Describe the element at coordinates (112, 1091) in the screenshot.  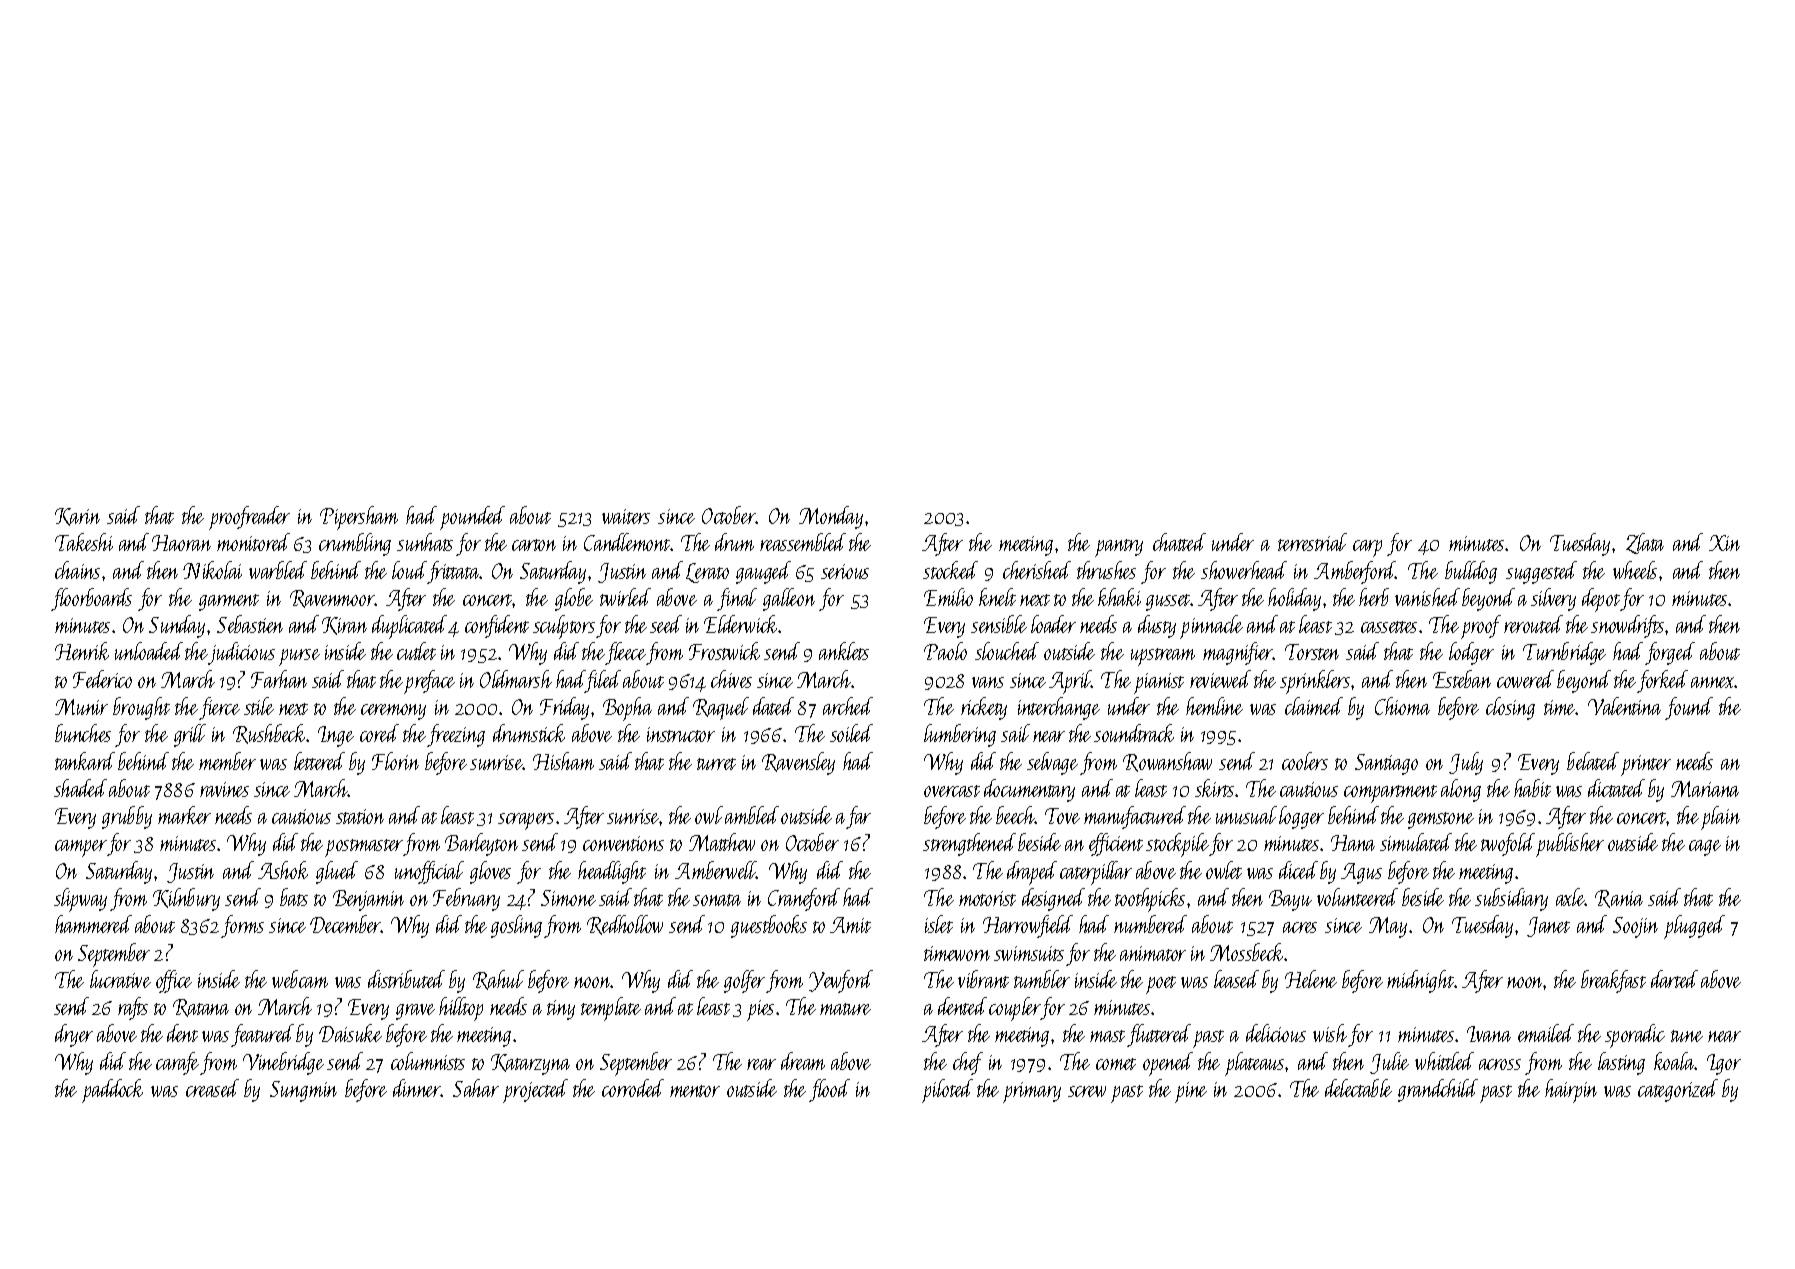
I see `paddock` at that location.
